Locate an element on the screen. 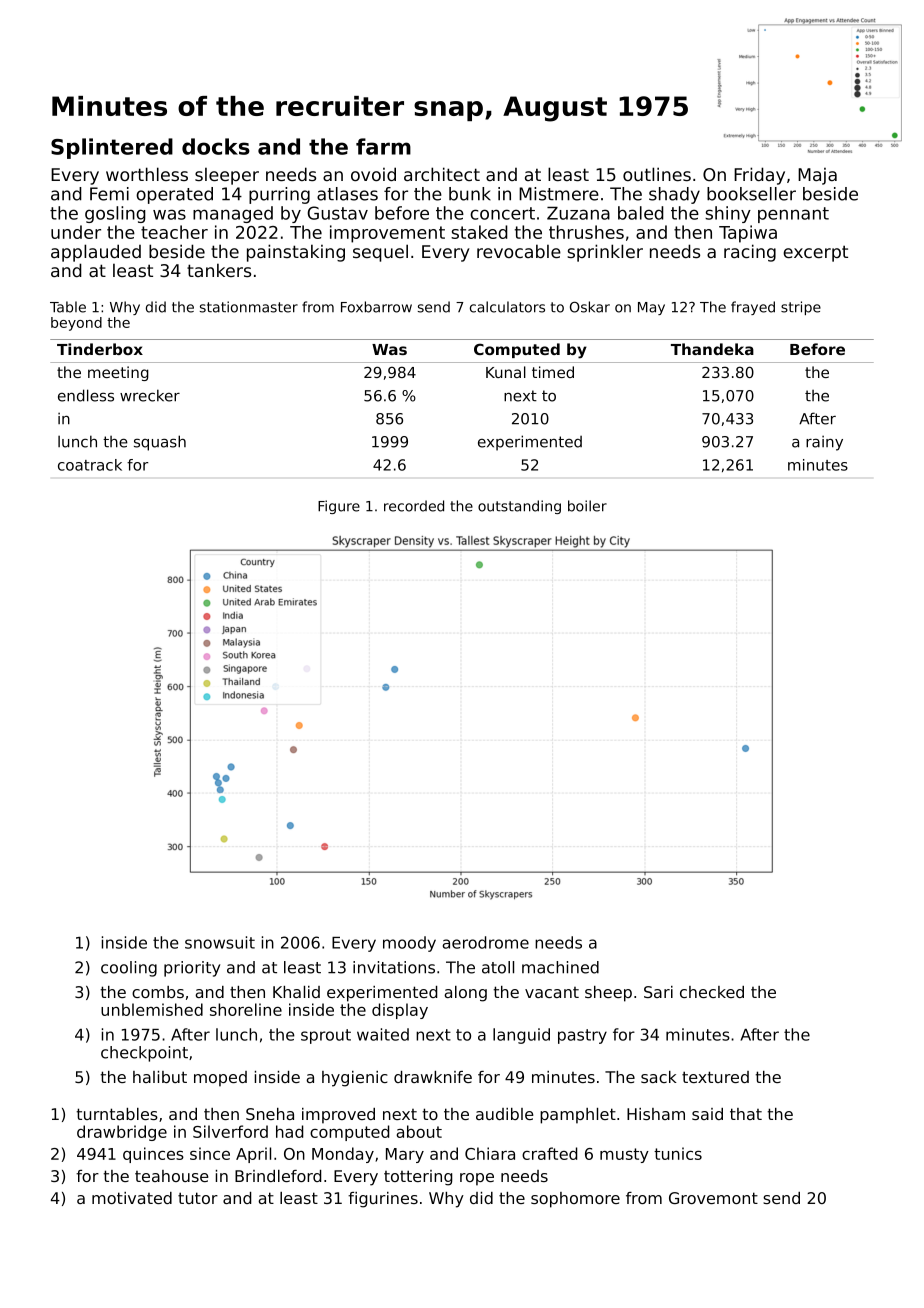  Grovemont is located at coordinates (713, 1198).
